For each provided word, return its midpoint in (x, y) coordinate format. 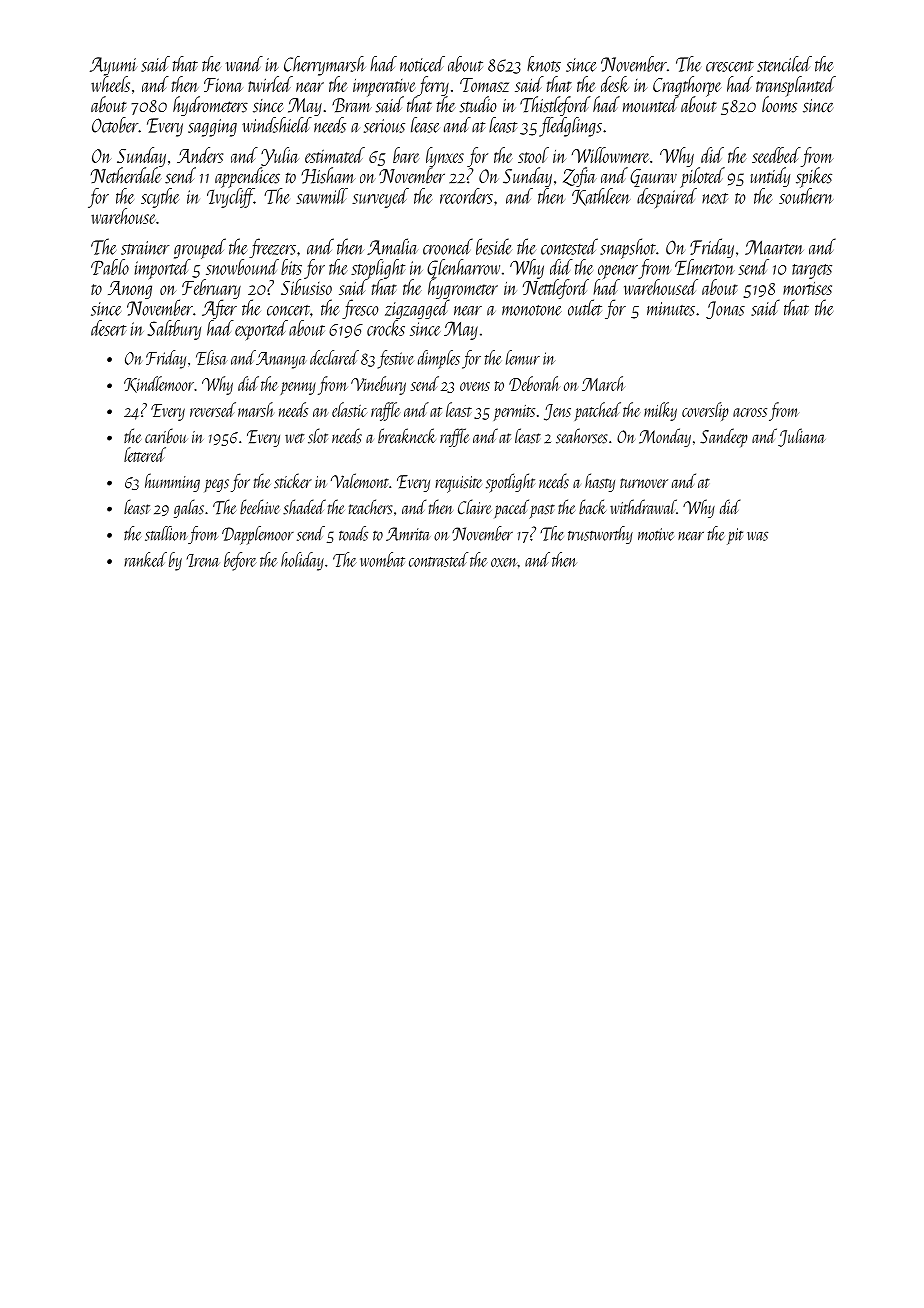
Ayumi (113, 66)
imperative (385, 87)
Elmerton (705, 267)
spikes (814, 177)
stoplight (378, 269)
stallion (166, 533)
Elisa (212, 357)
